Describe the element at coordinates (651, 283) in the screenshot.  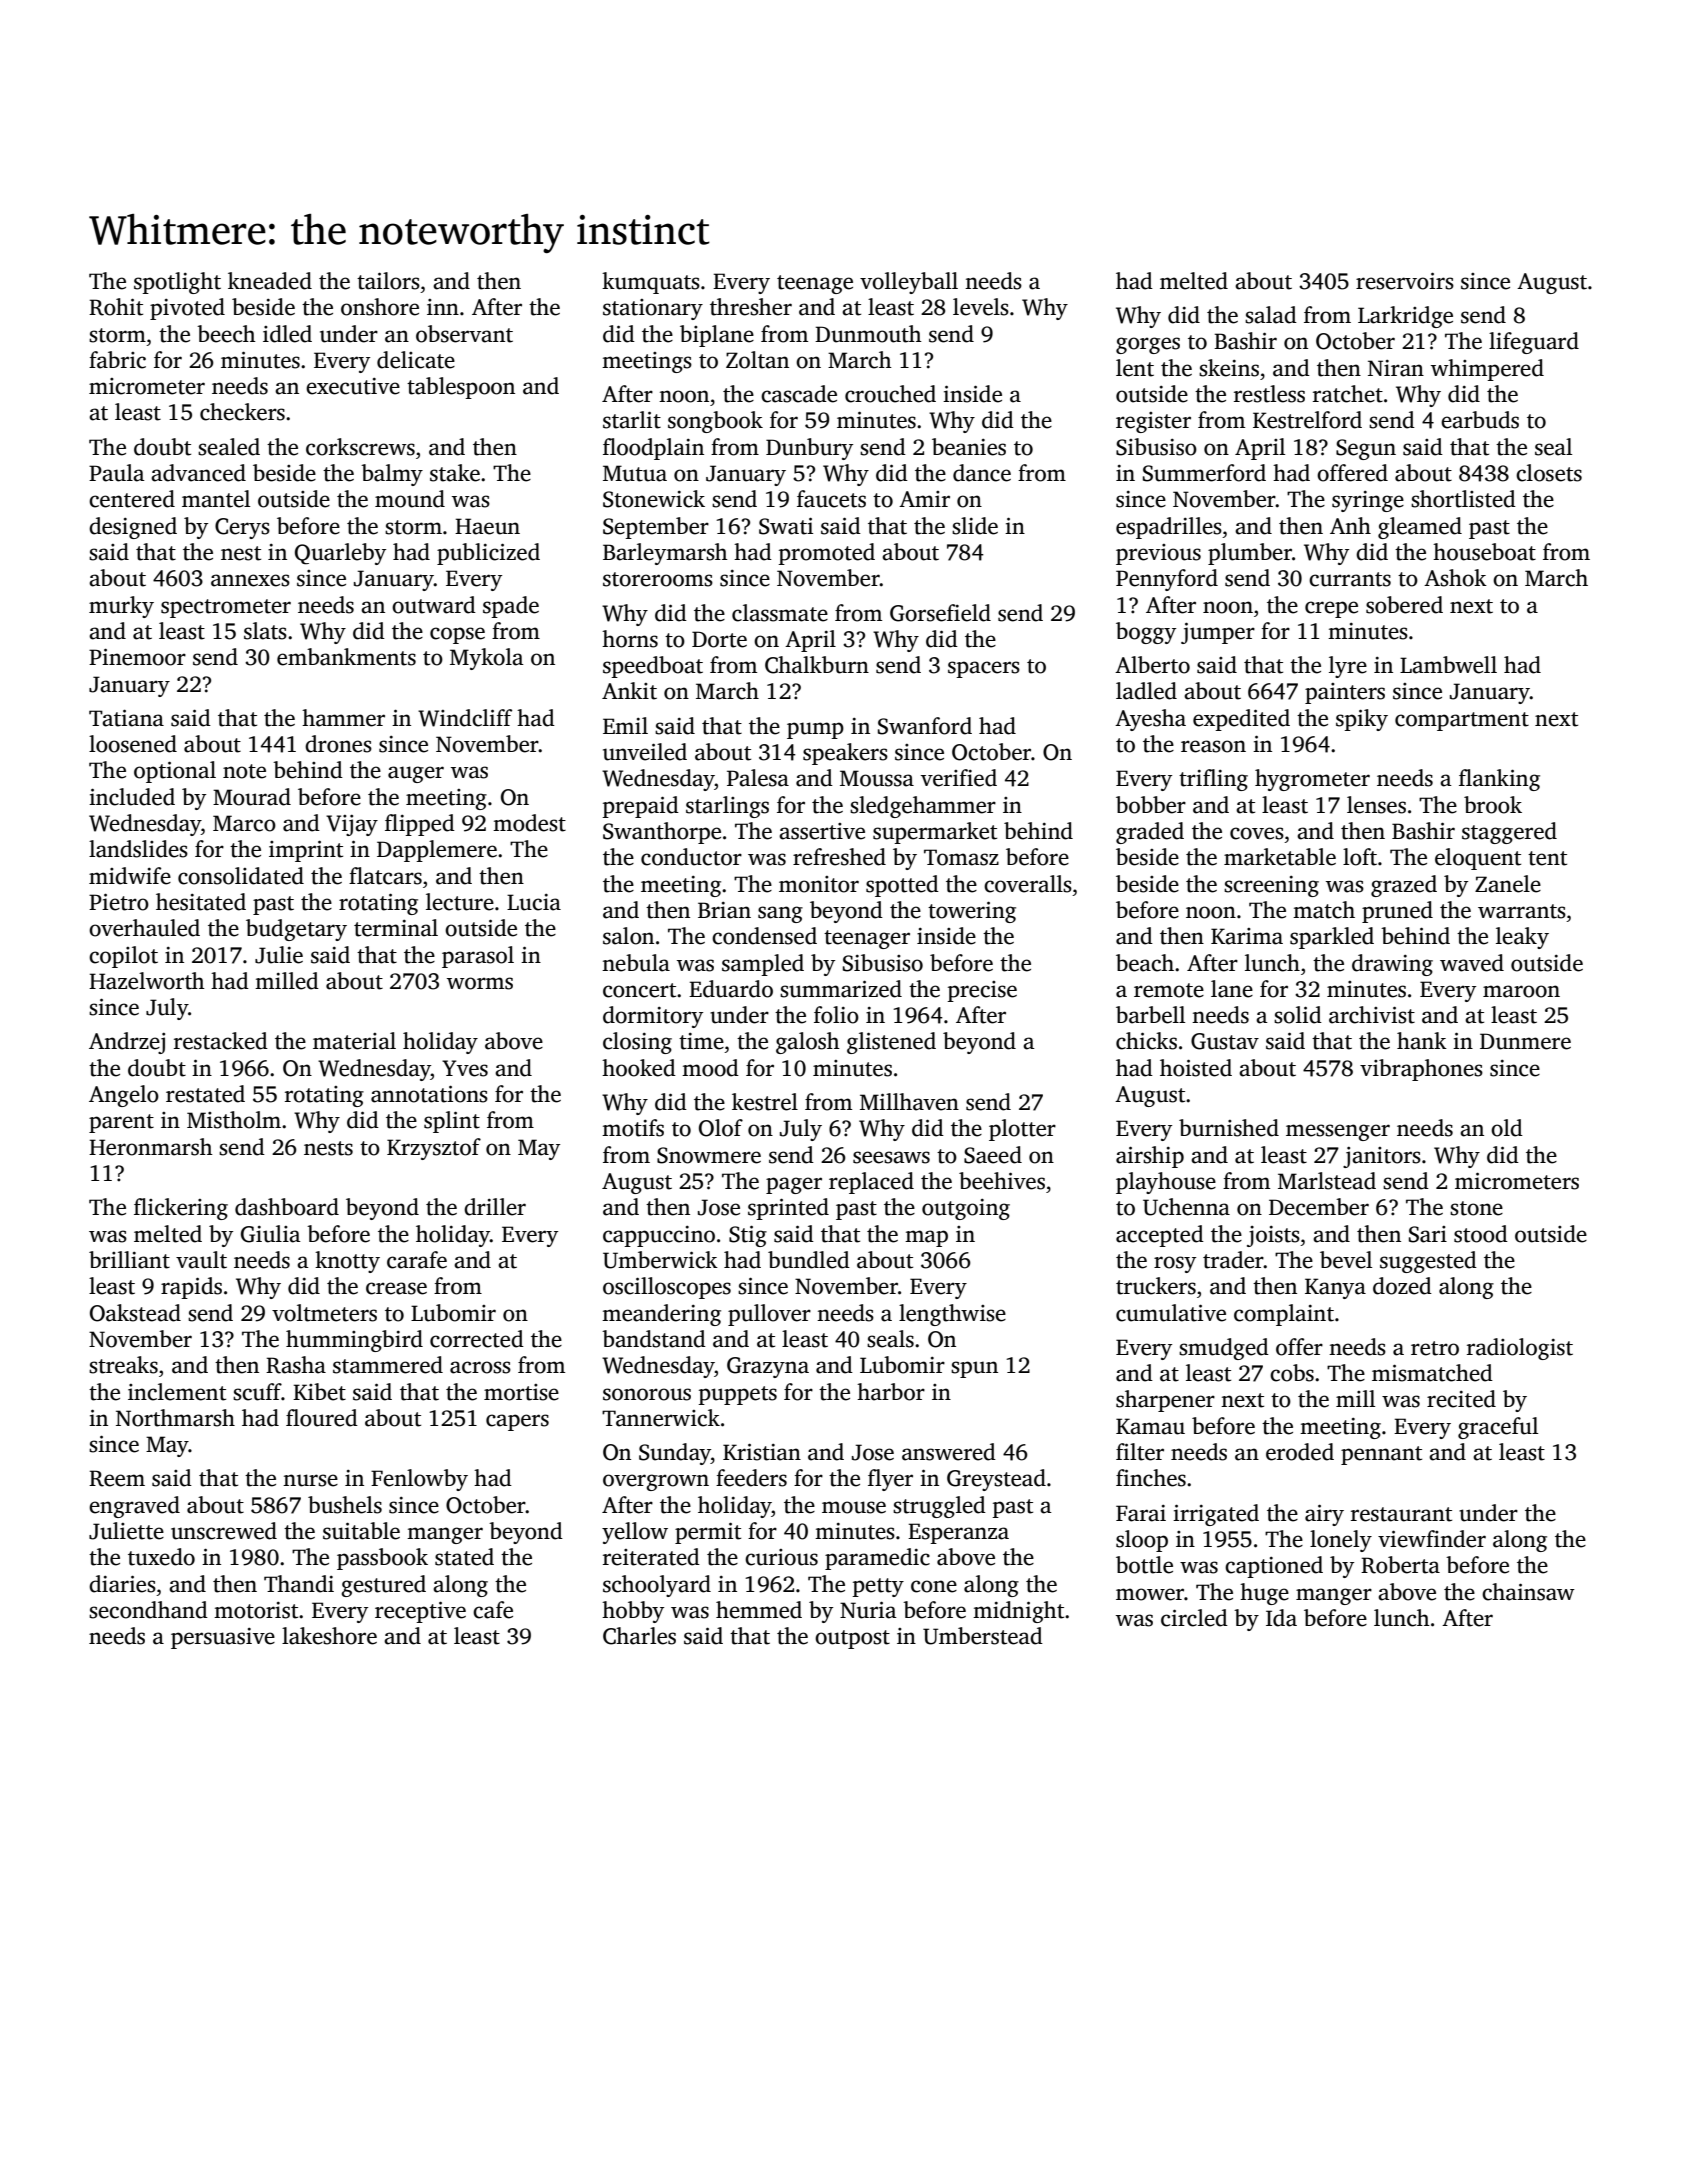
I see `kumquats` at that location.
